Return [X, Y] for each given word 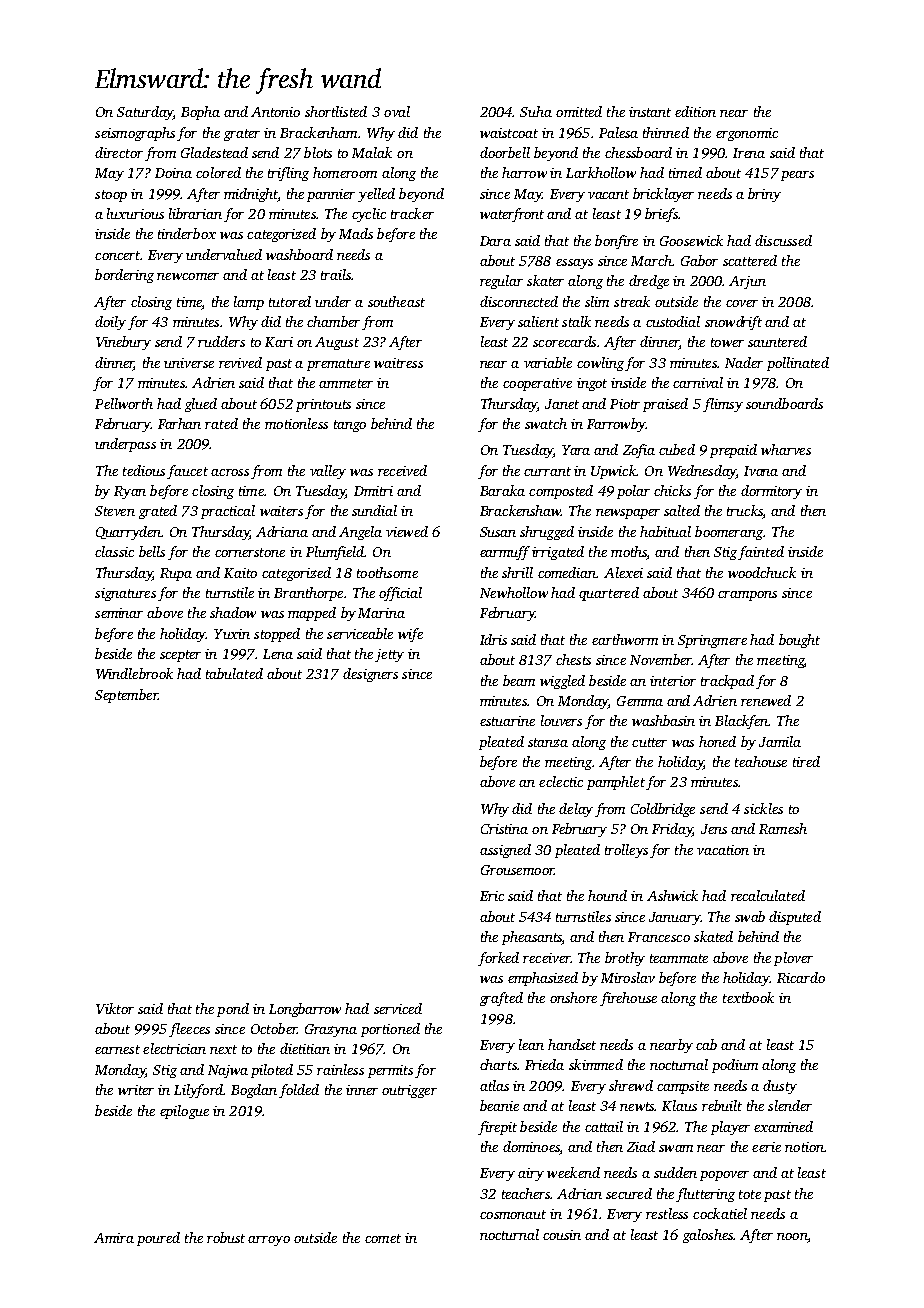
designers [370, 675]
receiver [546, 958]
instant [650, 112]
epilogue [184, 1112]
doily [110, 323]
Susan [498, 532]
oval [397, 111]
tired [806, 761]
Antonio [275, 112]
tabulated [234, 673]
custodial [673, 321]
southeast [396, 301]
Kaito [240, 573]
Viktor [115, 1008]
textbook [748, 997]
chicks [672, 490]
